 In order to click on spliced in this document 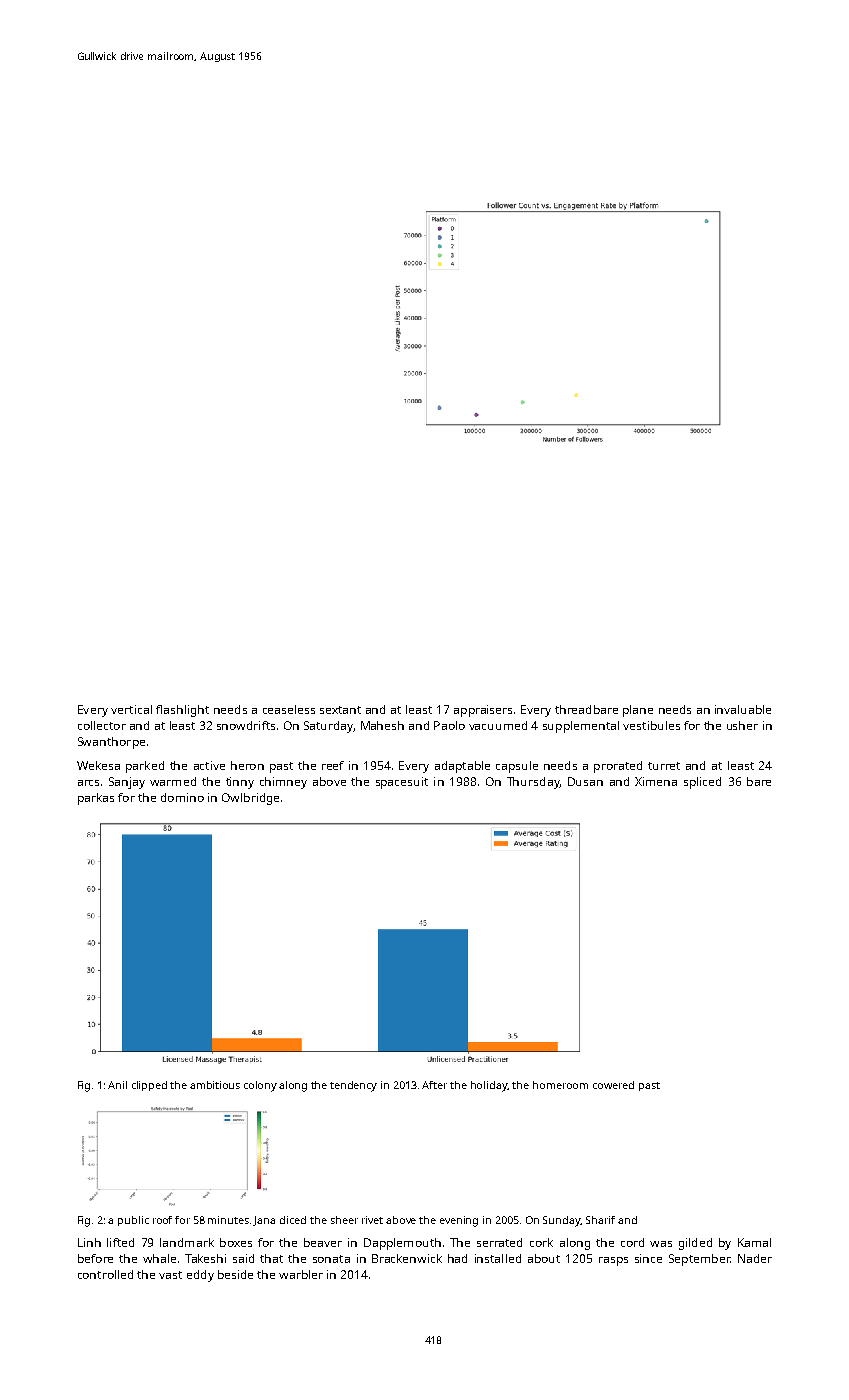, I will do `click(702, 783)`.
